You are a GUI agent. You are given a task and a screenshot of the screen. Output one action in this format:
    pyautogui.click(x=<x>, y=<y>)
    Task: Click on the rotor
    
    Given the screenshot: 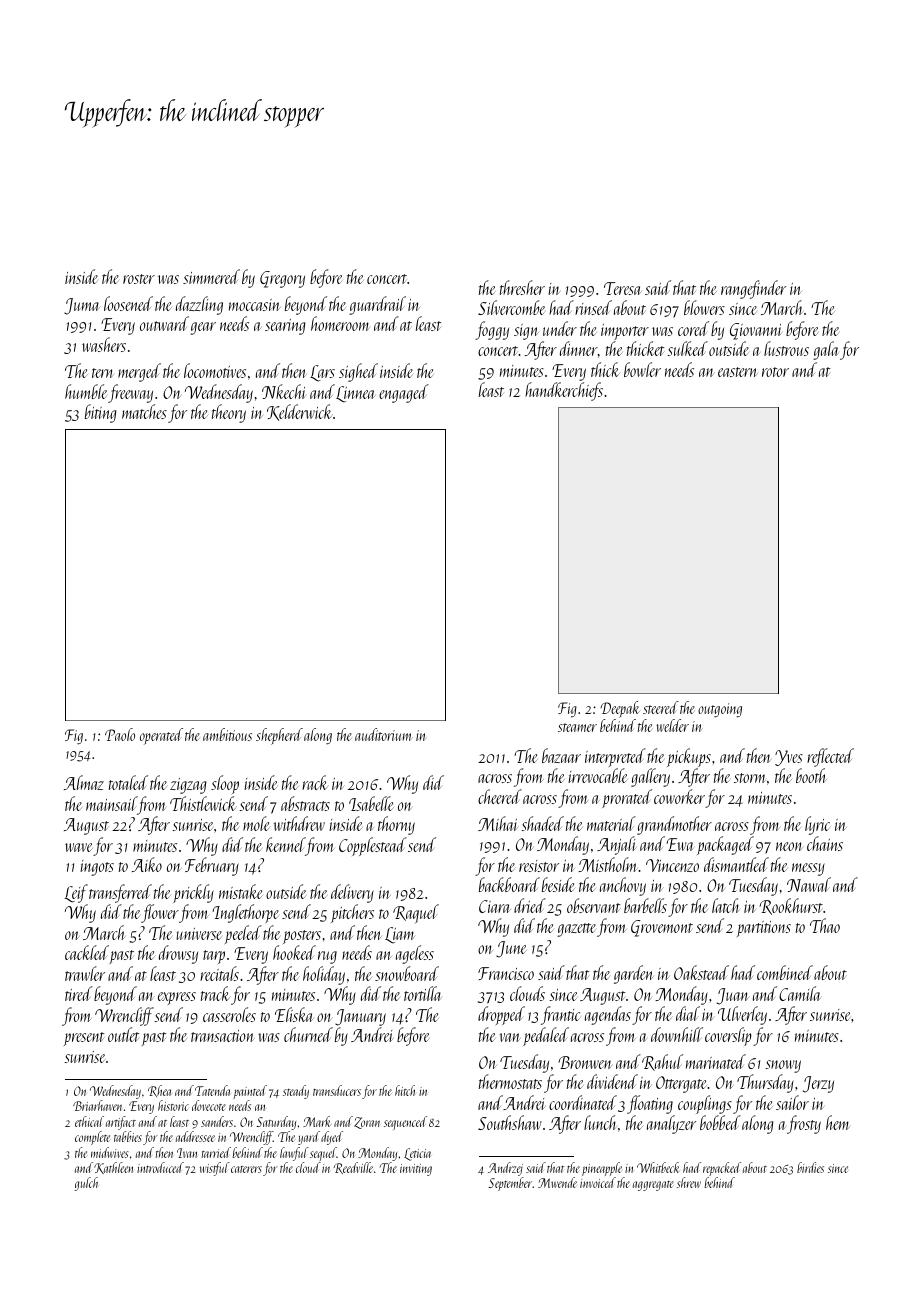 What is the action you would take?
    pyautogui.click(x=775, y=372)
